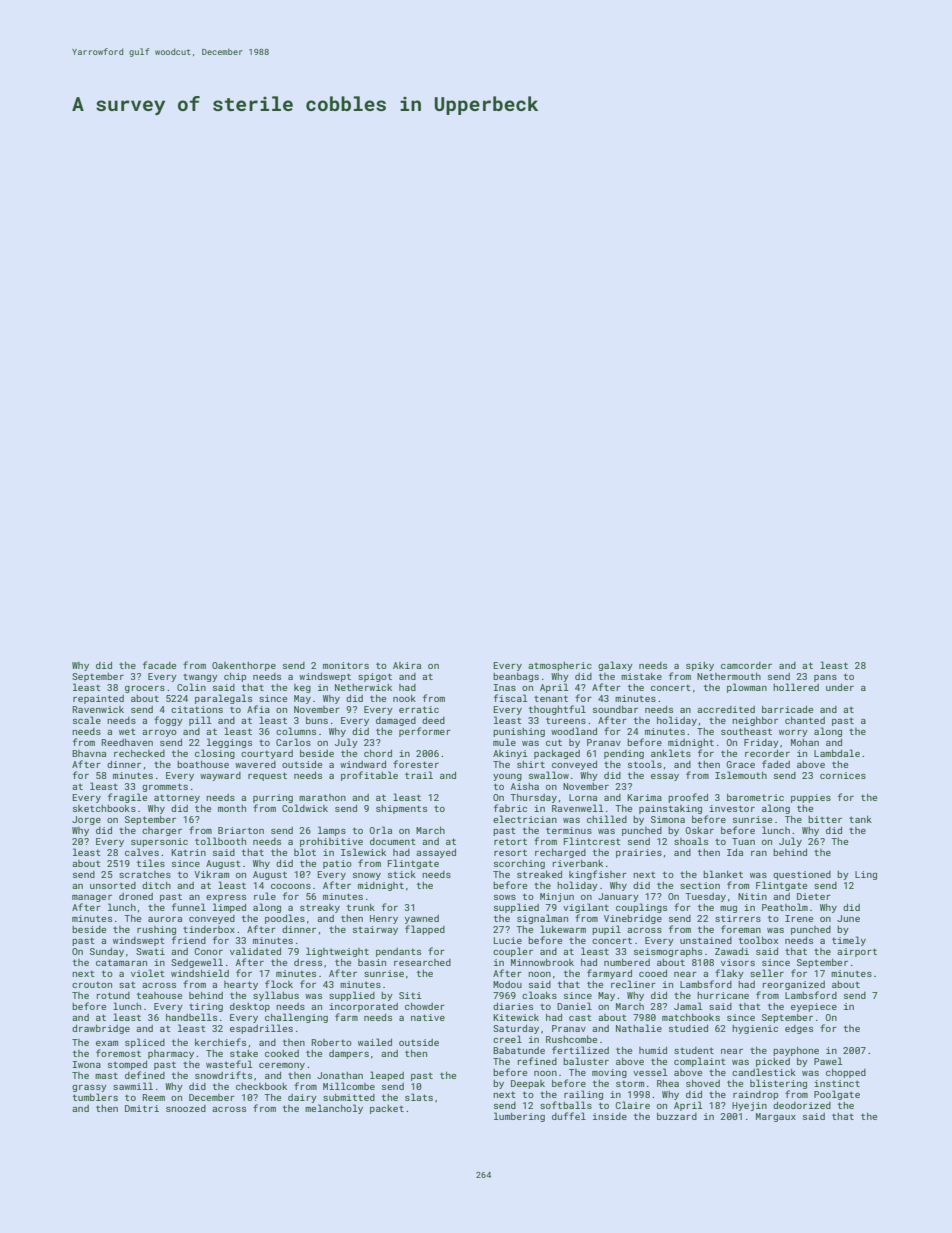  Describe the element at coordinates (557, 754) in the document. I see `packaged` at that location.
